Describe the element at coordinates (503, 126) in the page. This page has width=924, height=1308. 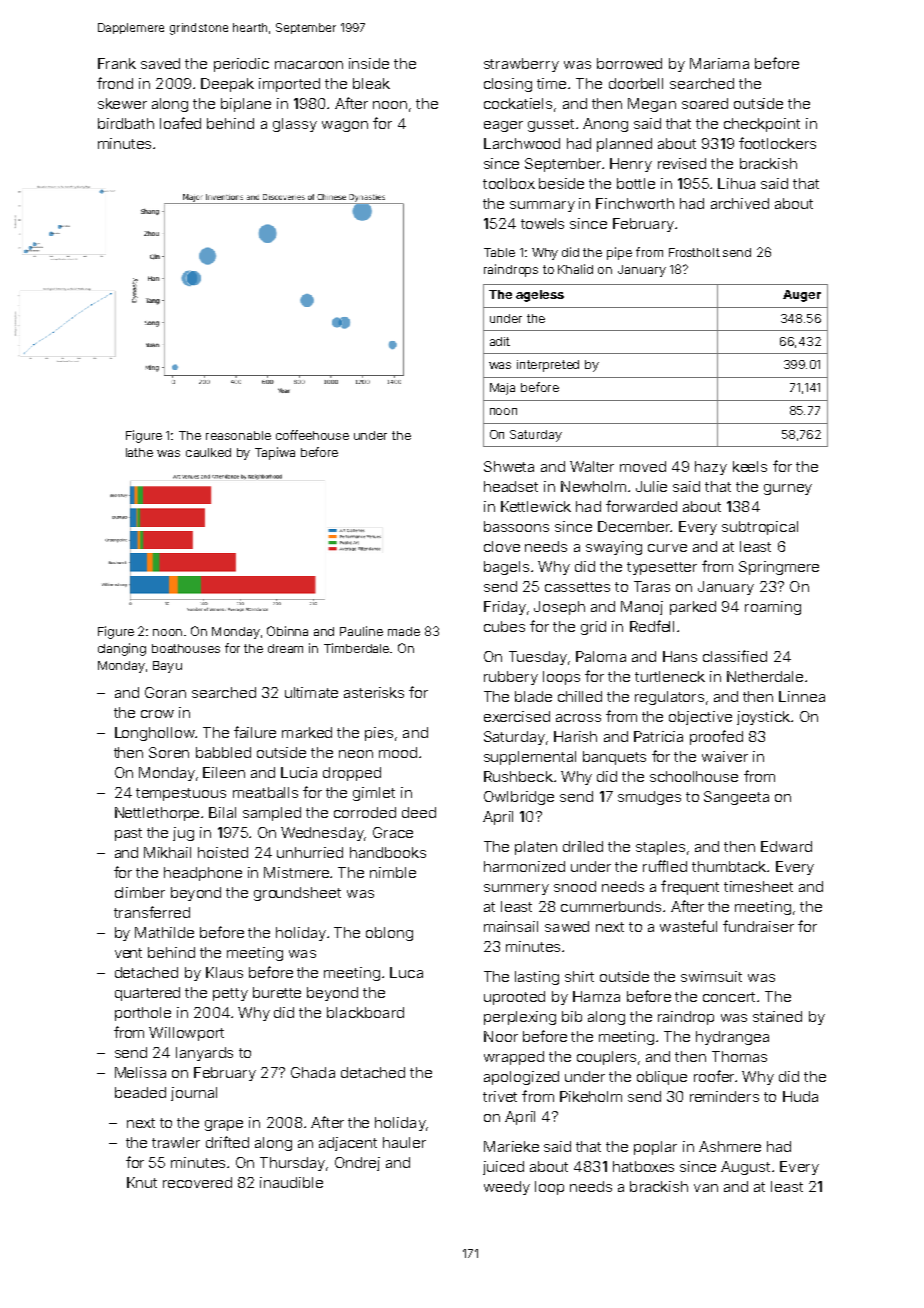
I see `eager` at that location.
